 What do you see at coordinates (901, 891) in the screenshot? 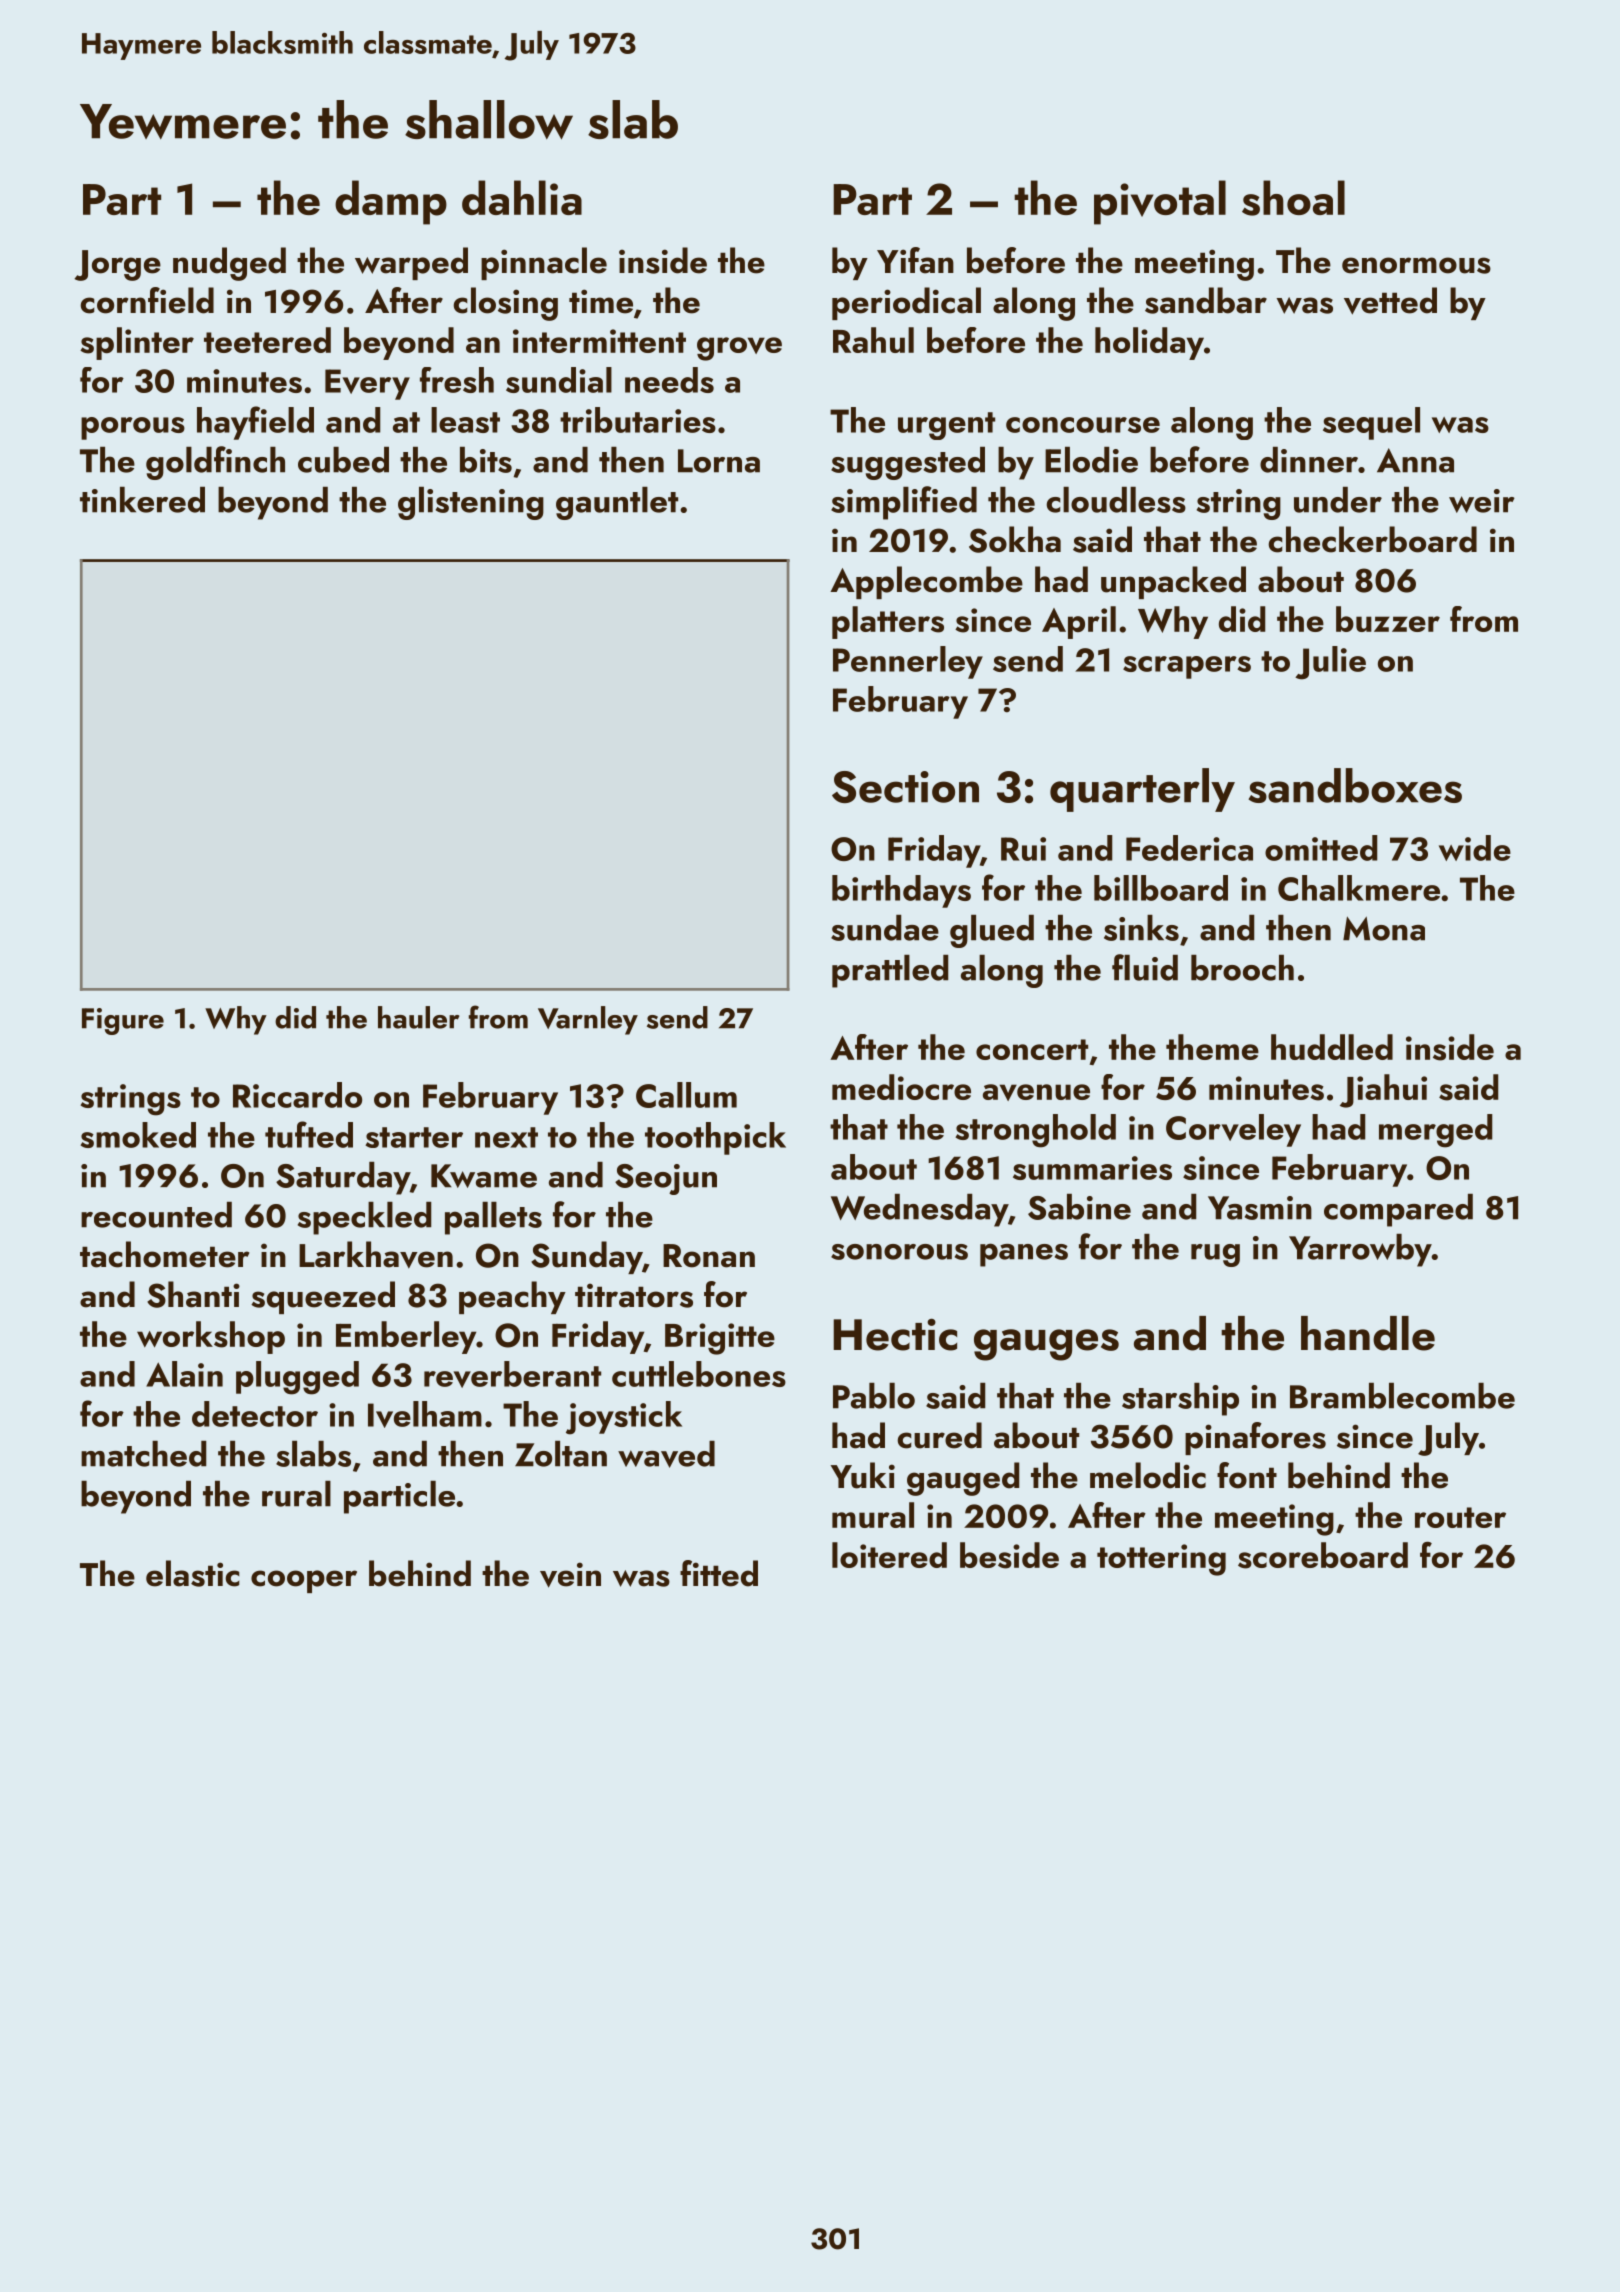
I see `birthdays` at bounding box center [901, 891].
